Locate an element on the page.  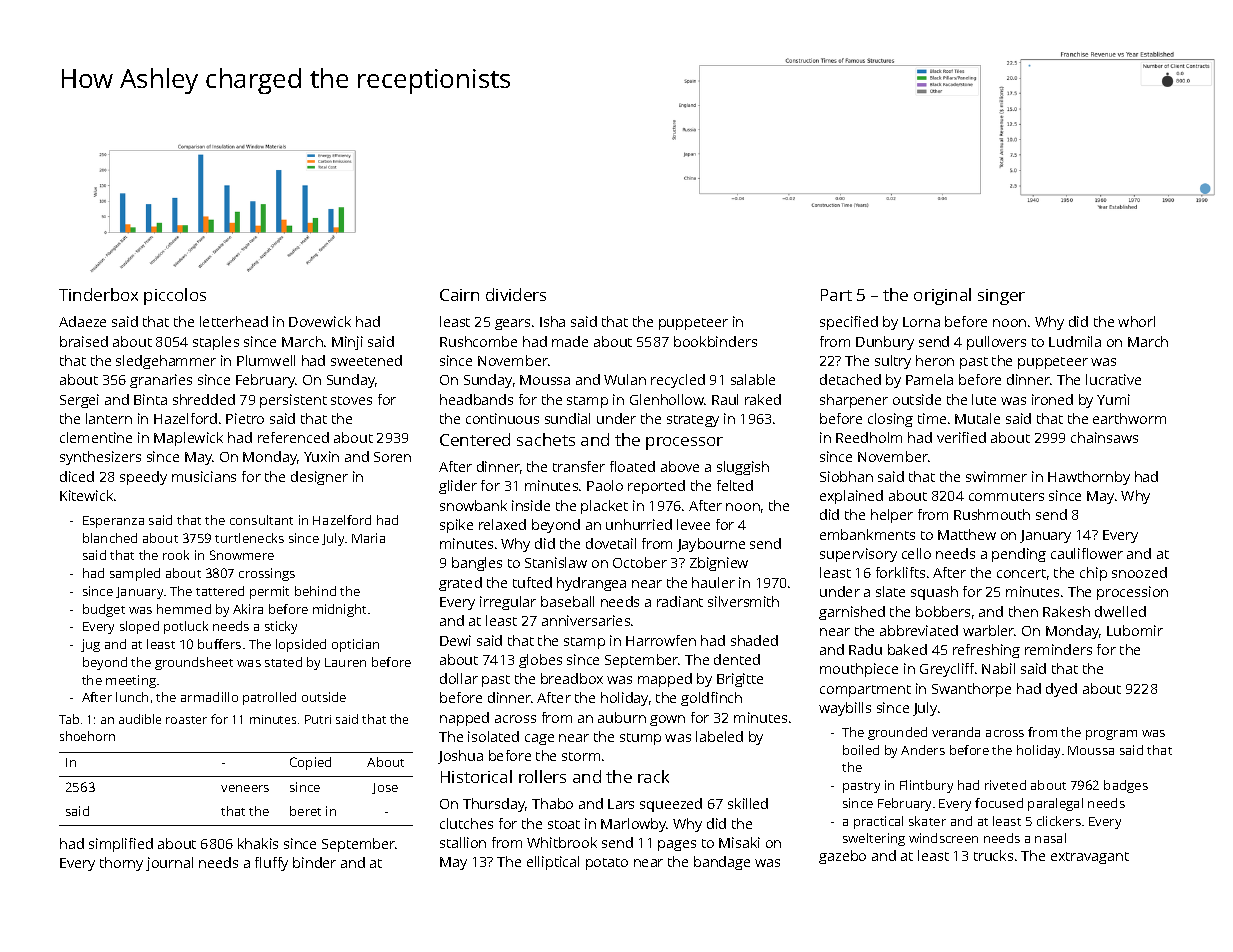
clickers is located at coordinates (1059, 821).
